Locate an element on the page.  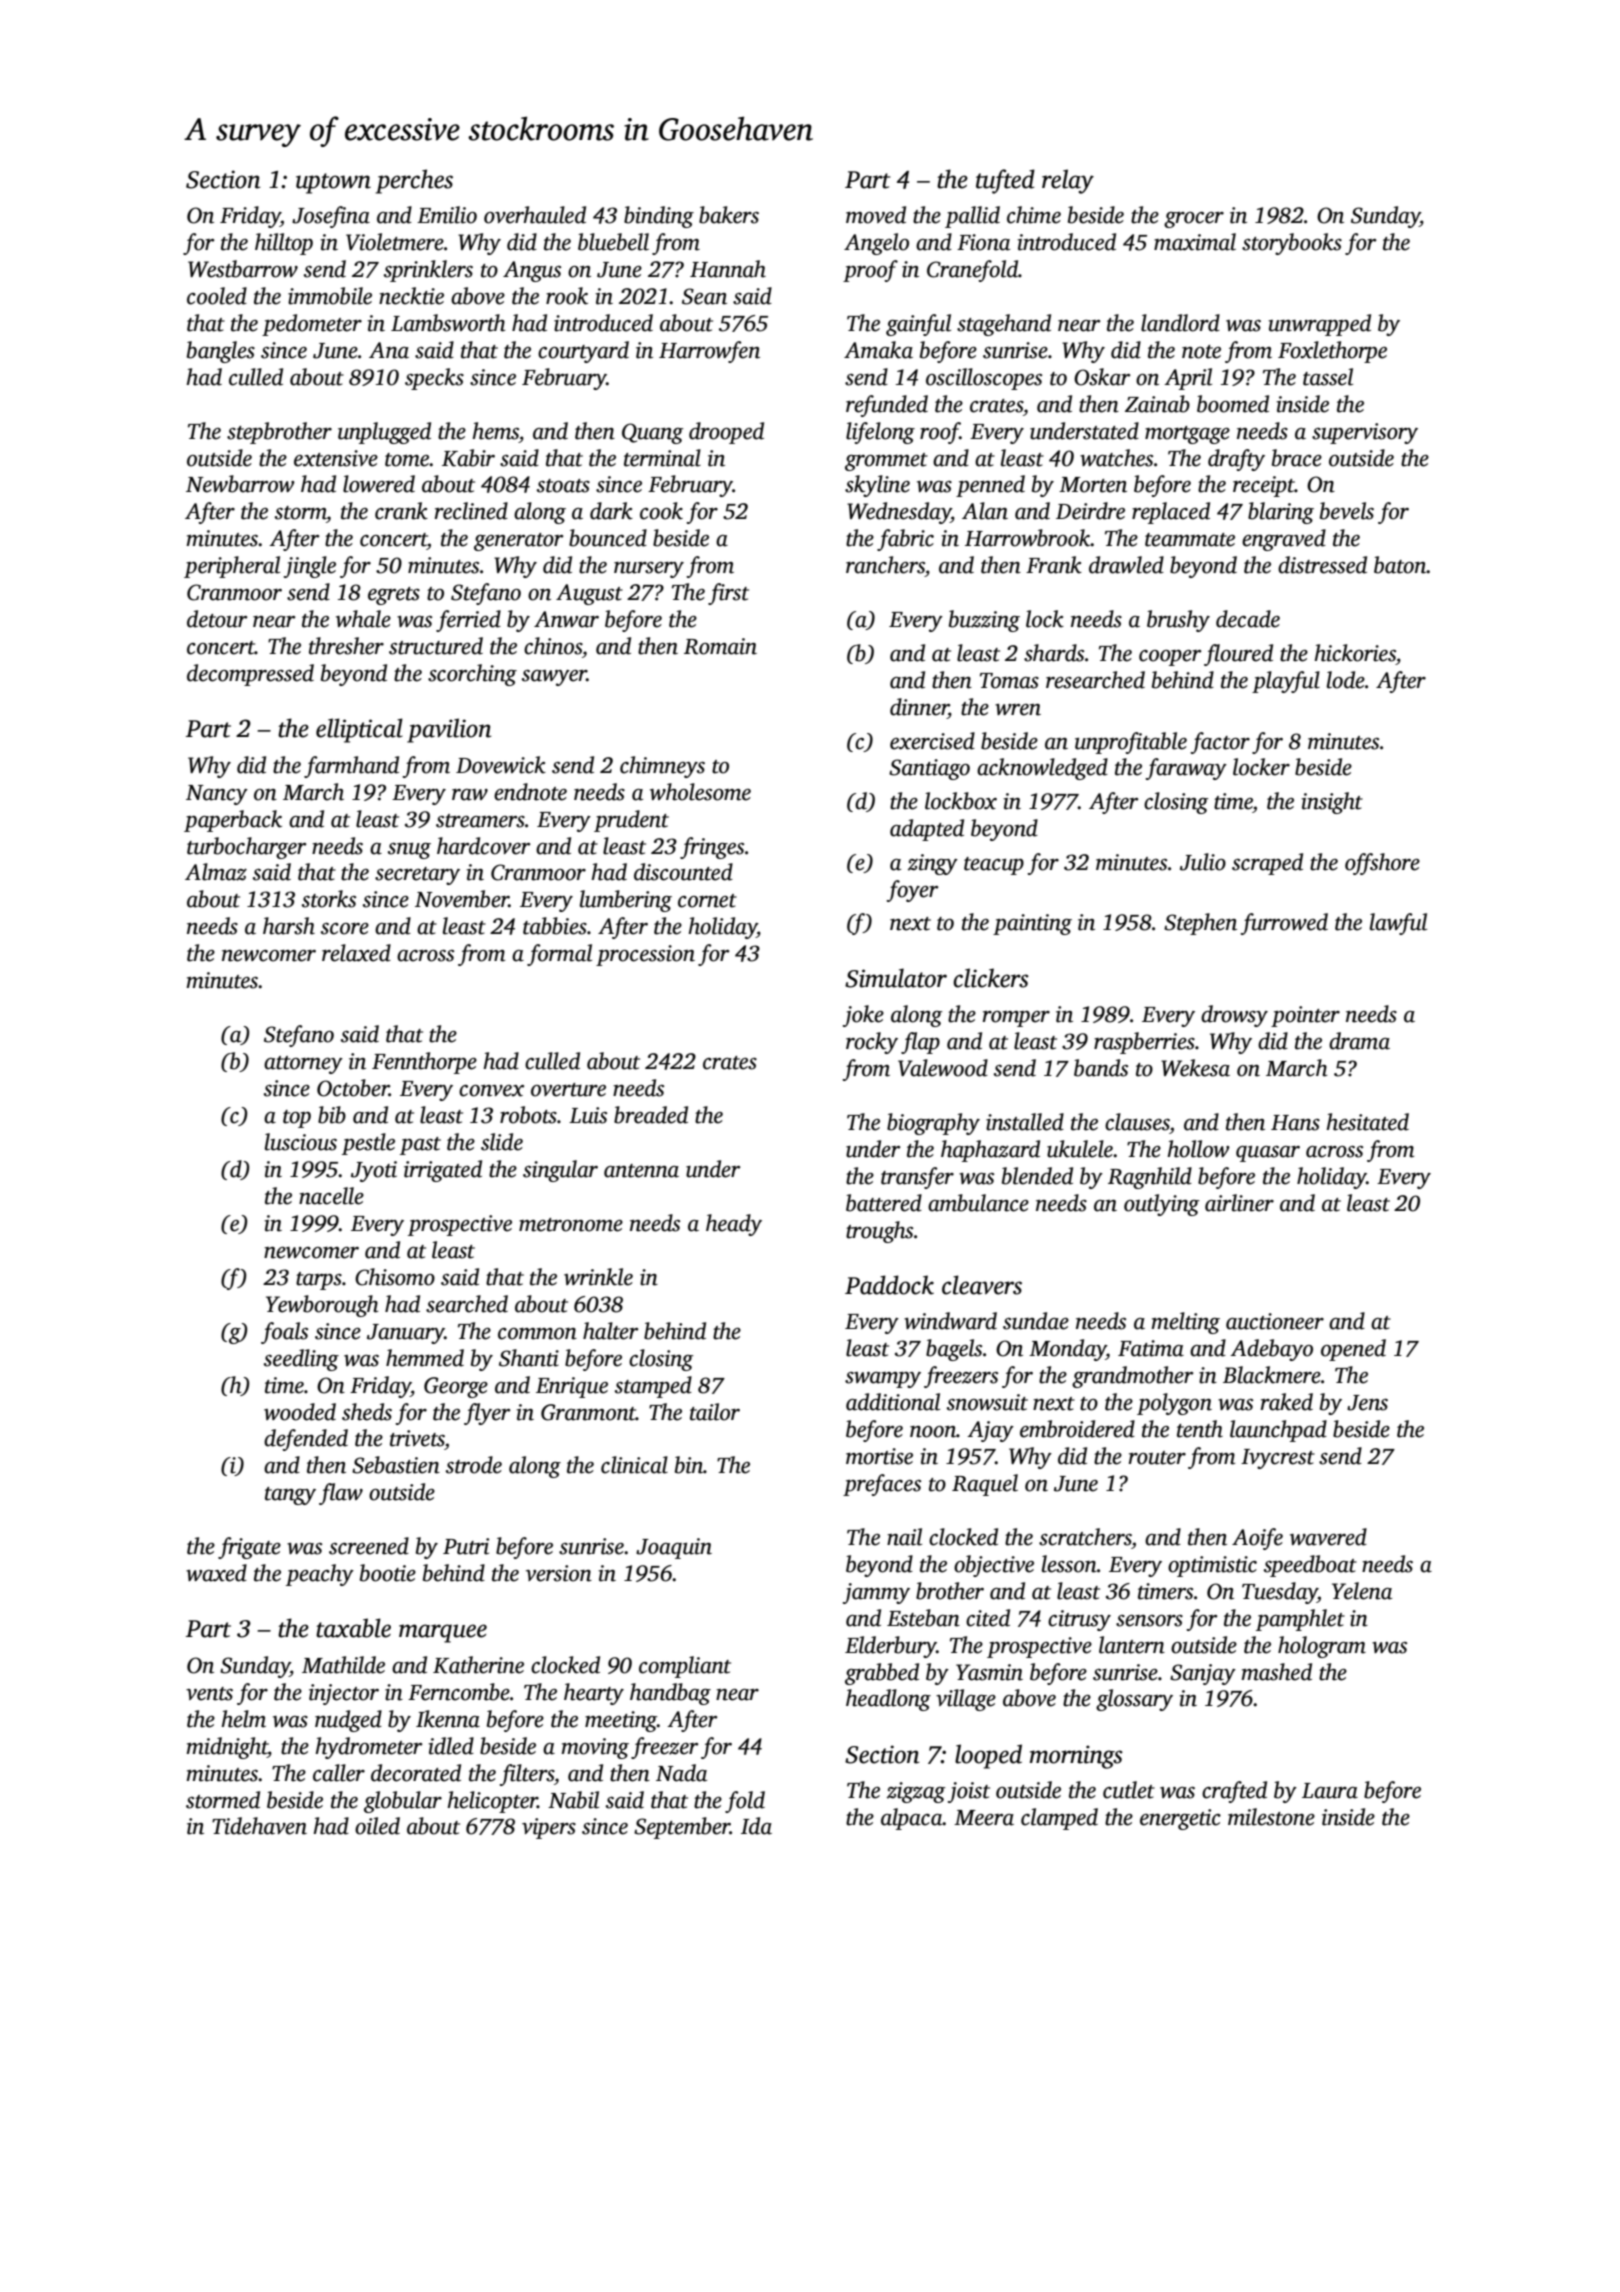
Lambsworth is located at coordinates (448, 323).
